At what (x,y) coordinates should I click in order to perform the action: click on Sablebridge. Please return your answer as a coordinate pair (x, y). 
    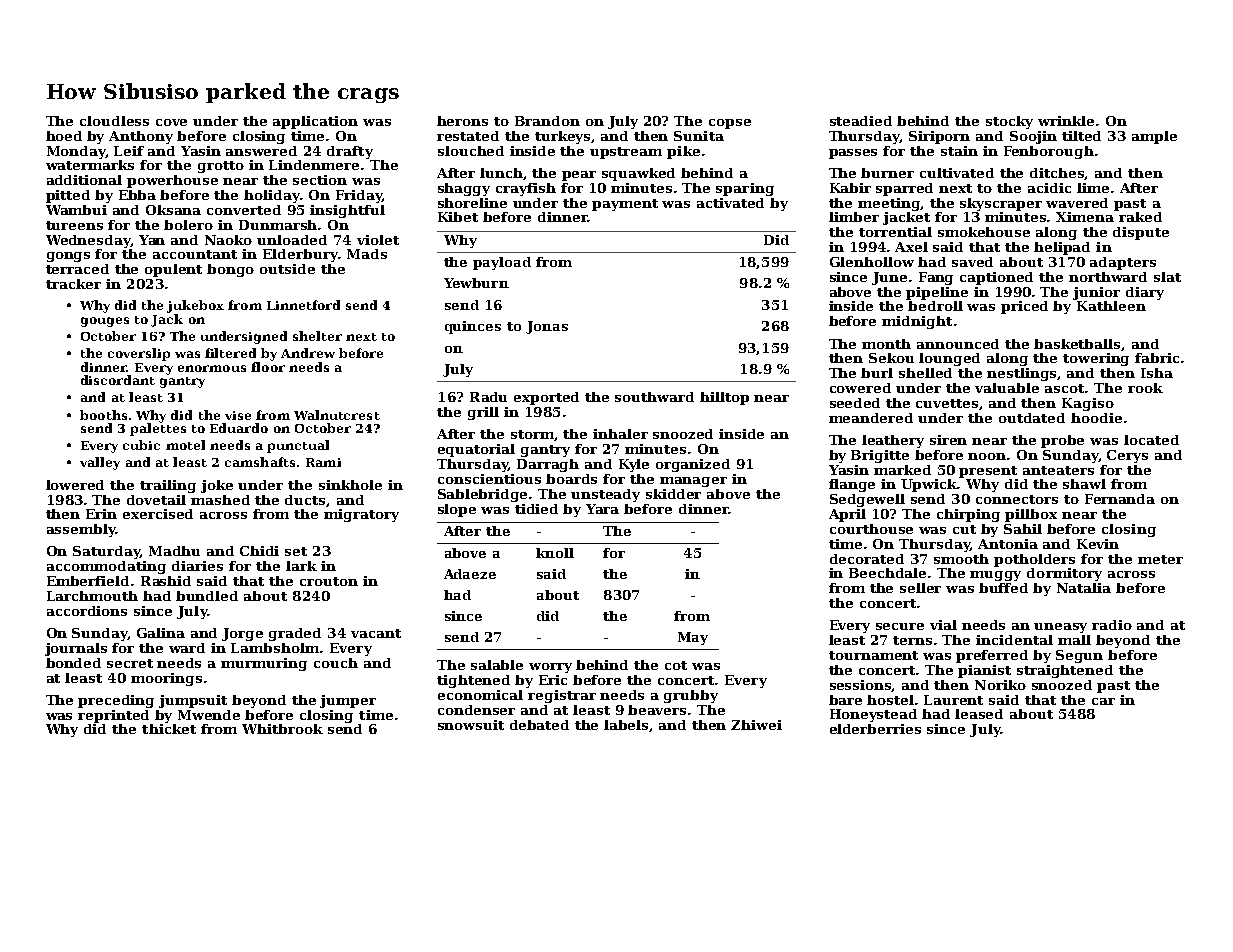
    Looking at the image, I should click on (482, 495).
